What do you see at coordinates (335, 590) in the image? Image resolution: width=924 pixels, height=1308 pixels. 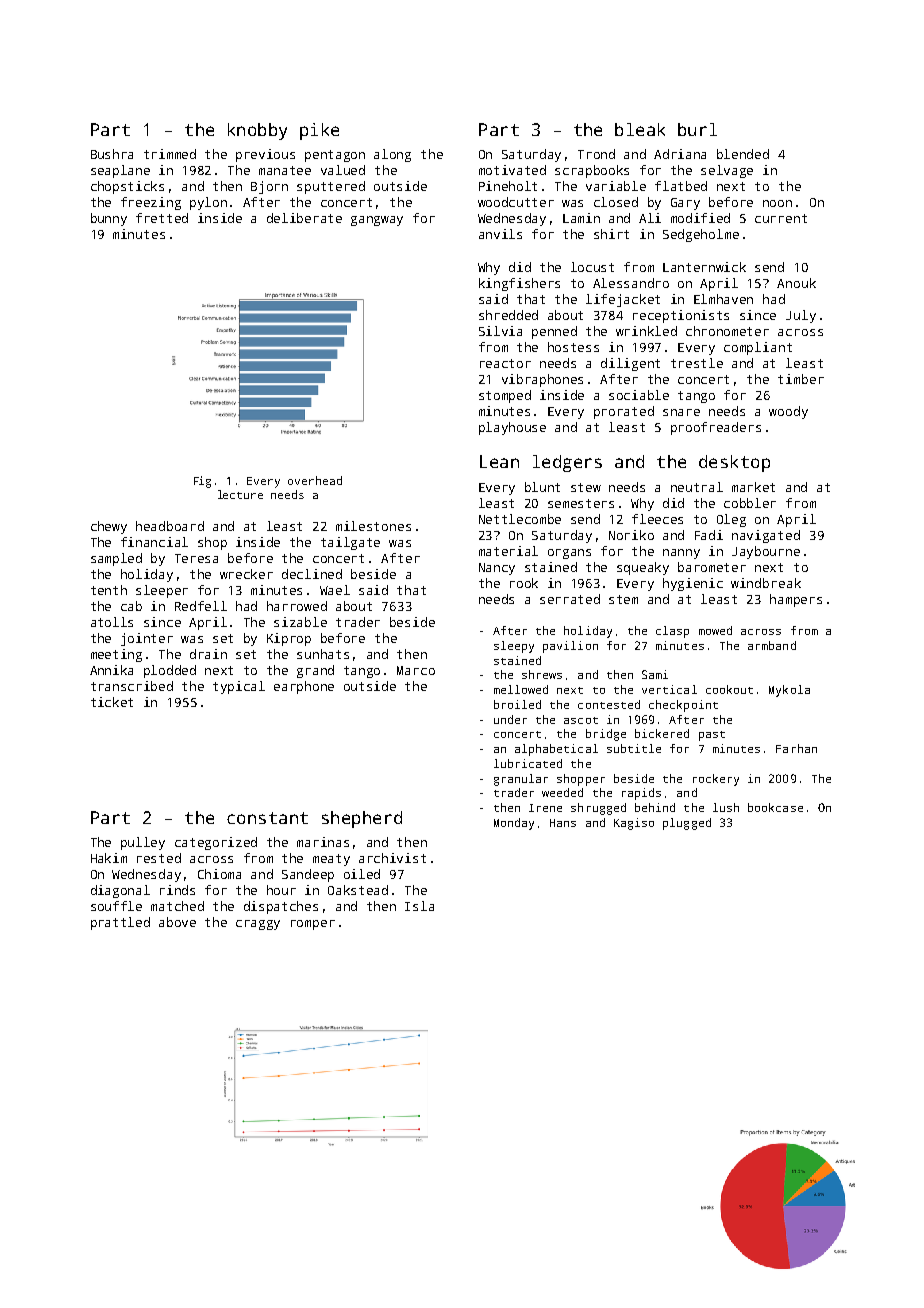 I see `Wael` at bounding box center [335, 590].
